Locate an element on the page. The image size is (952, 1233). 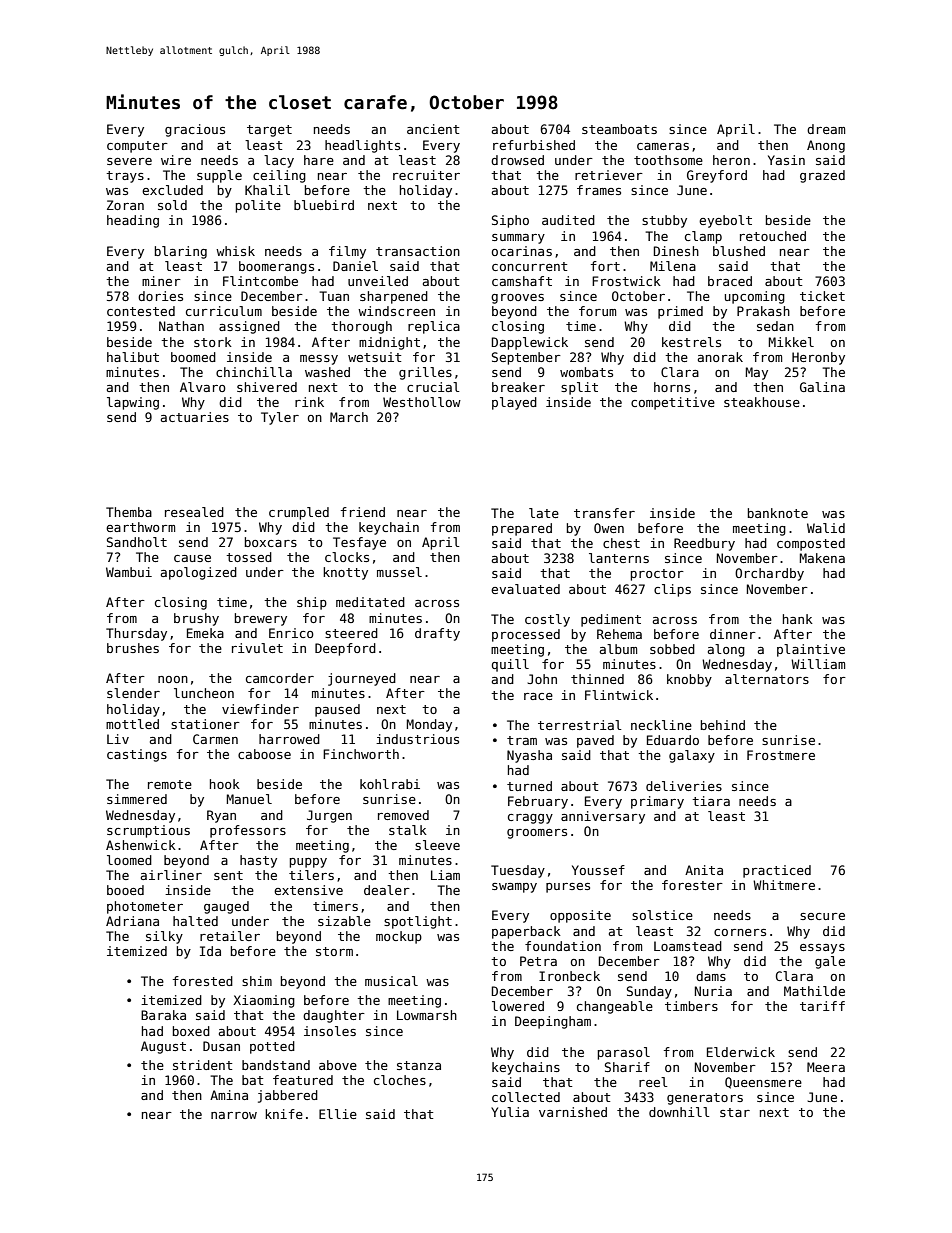
competitive is located at coordinates (673, 403).
